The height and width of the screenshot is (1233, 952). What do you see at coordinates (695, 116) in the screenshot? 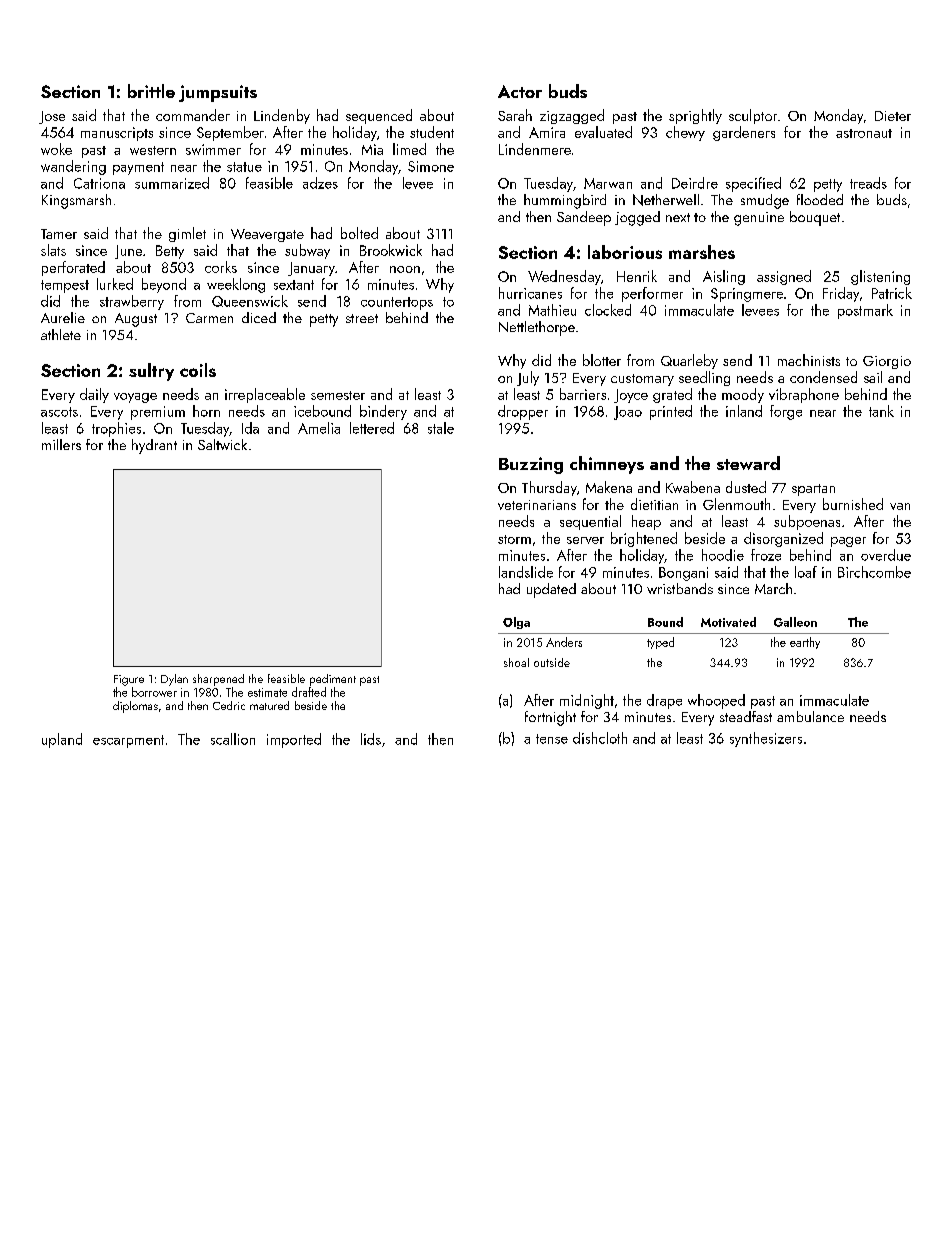
I see `sprightly` at bounding box center [695, 116].
